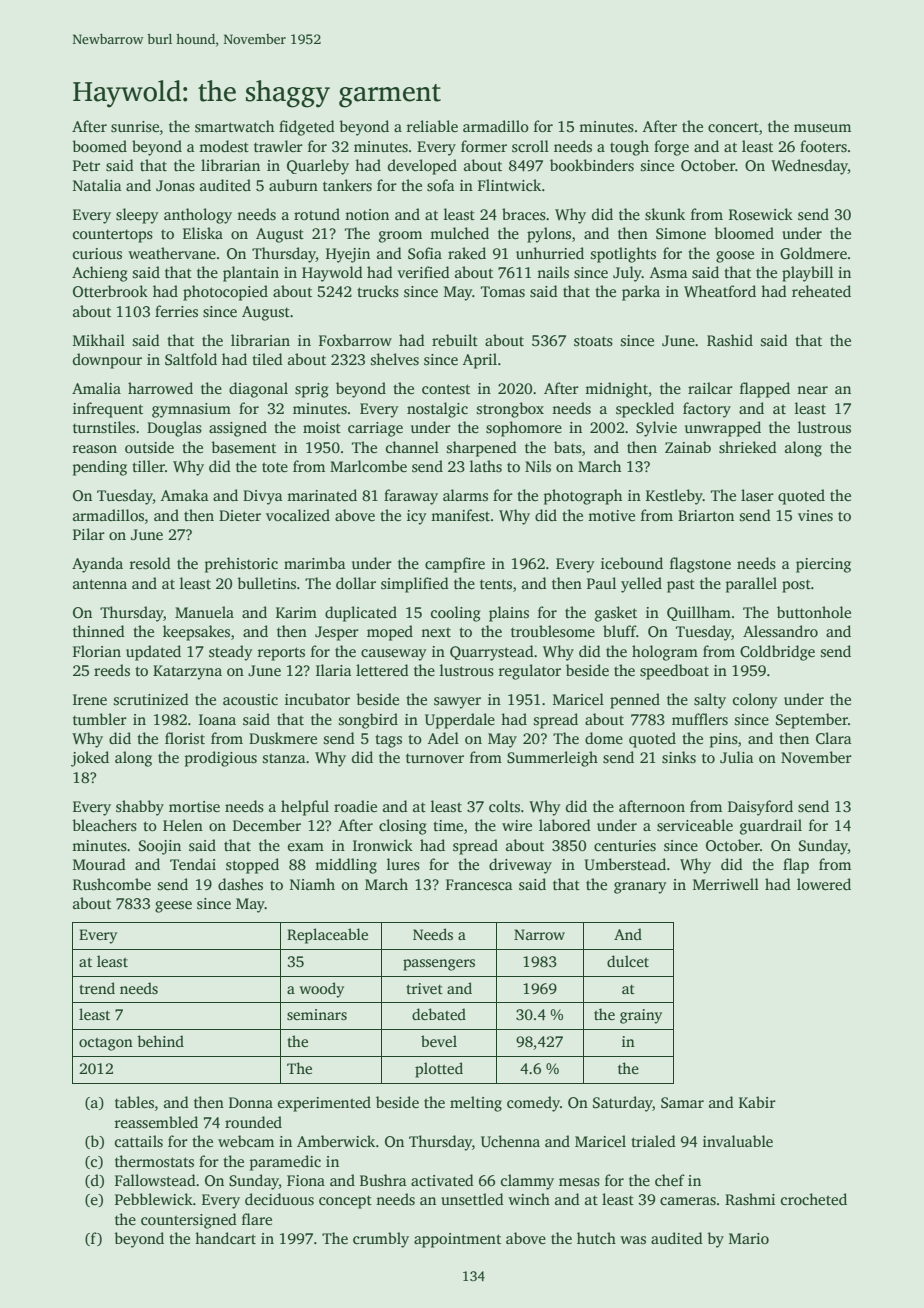 This image has width=924, height=1308. I want to click on handcart, so click(225, 1238).
